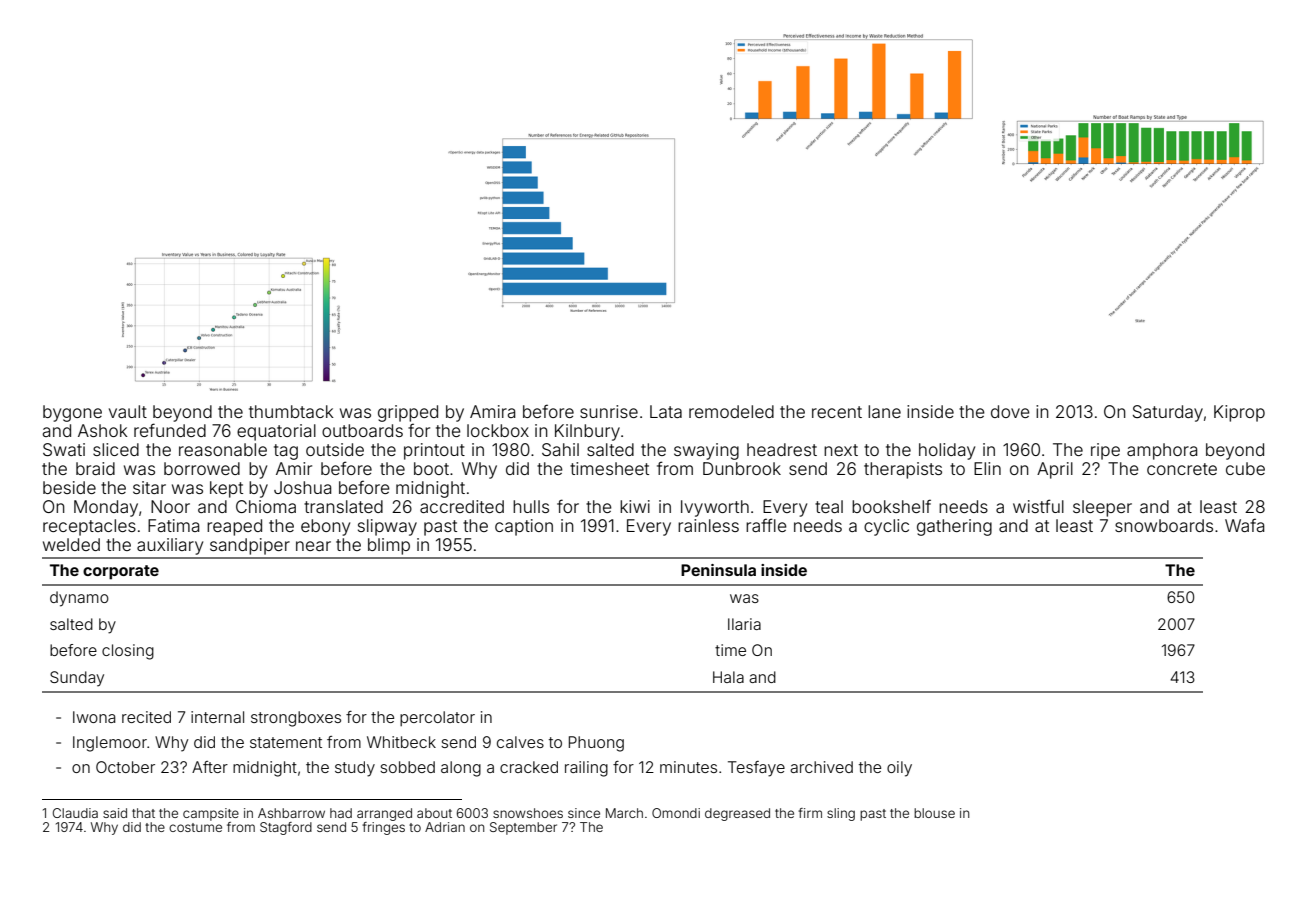 This screenshot has width=1308, height=924. What do you see at coordinates (718, 570) in the screenshot?
I see `Peninsula` at bounding box center [718, 570].
